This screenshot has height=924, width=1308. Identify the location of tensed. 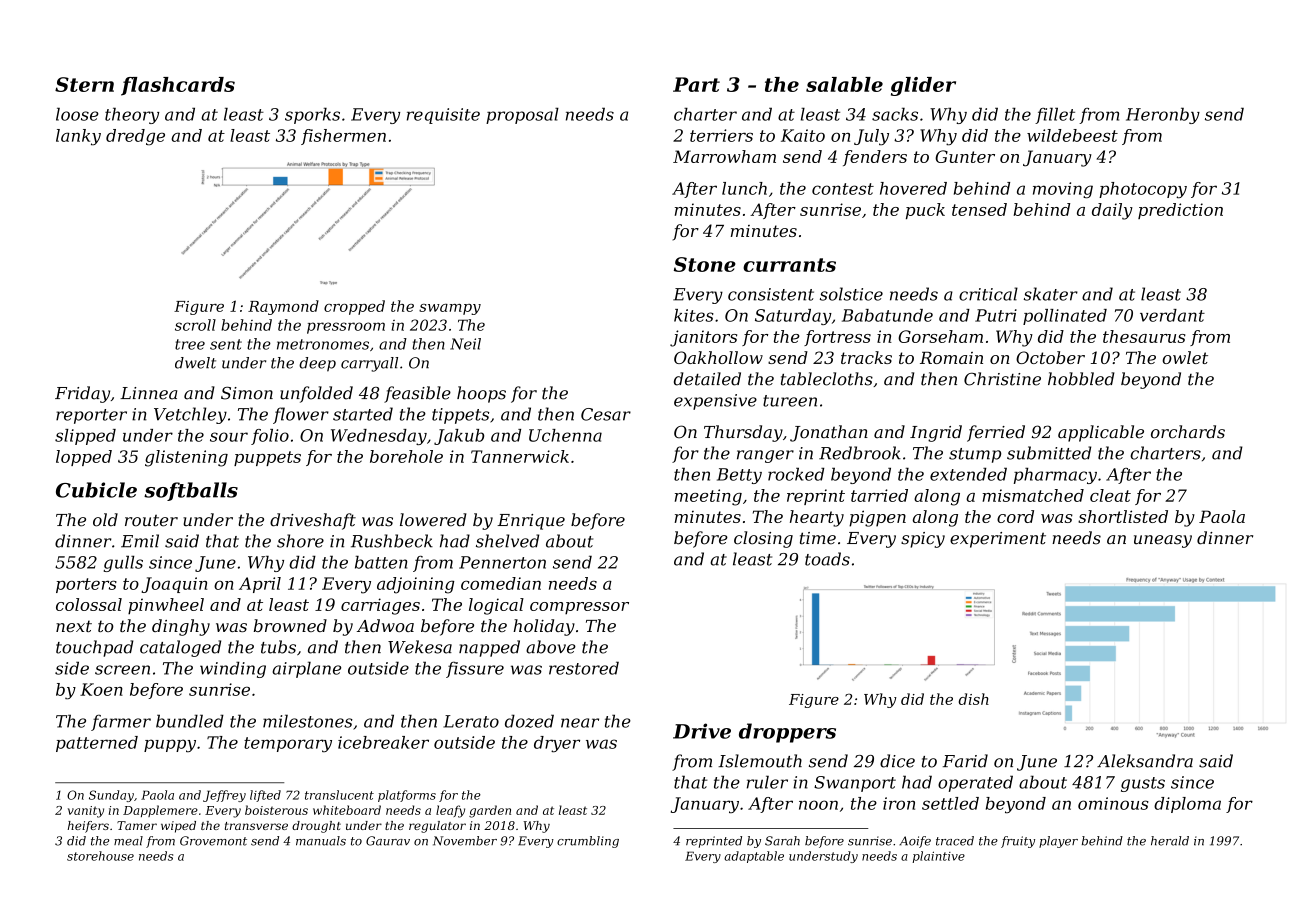
(979, 209).
